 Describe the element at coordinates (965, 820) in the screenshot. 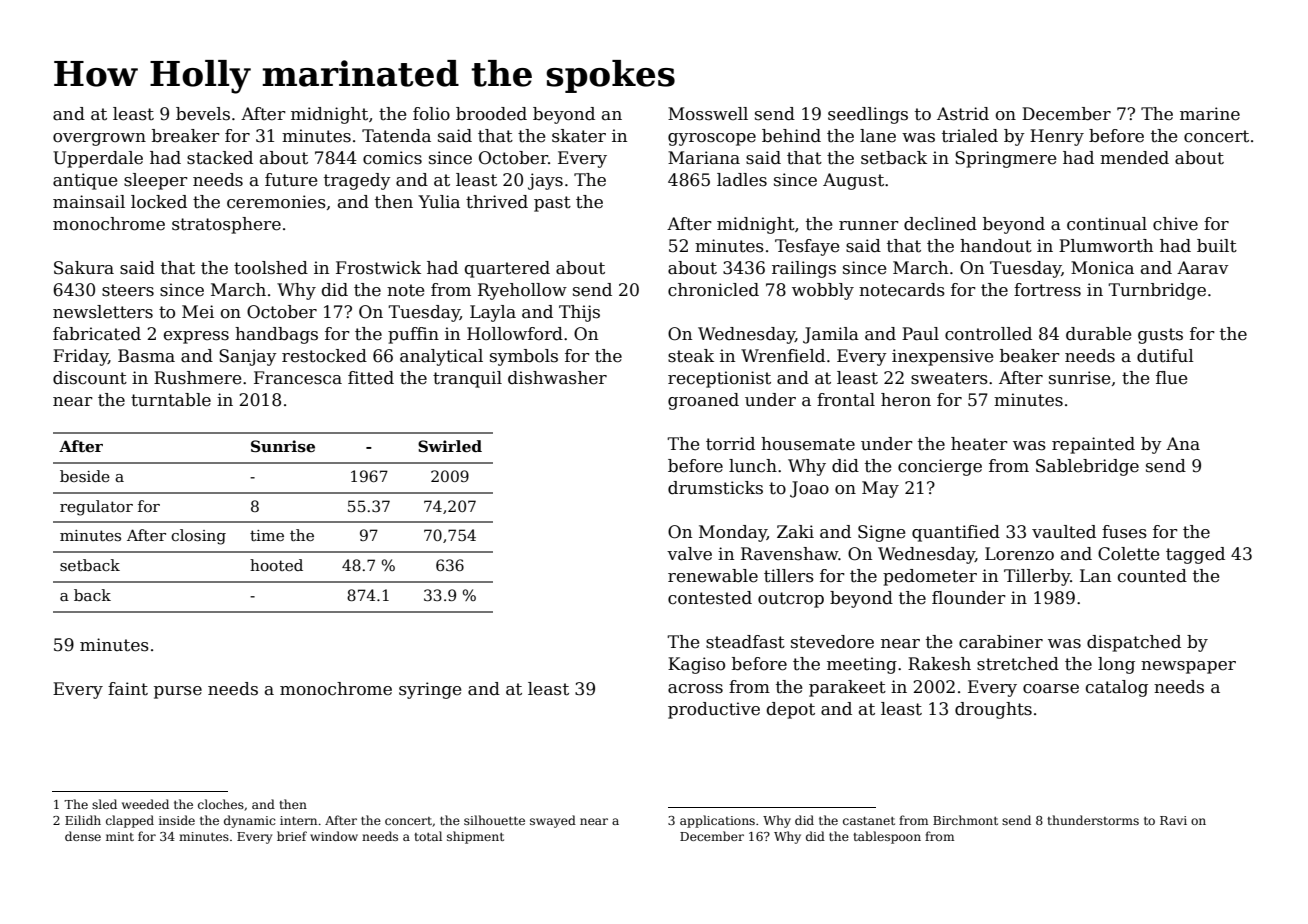

I see `Birchmont` at that location.
